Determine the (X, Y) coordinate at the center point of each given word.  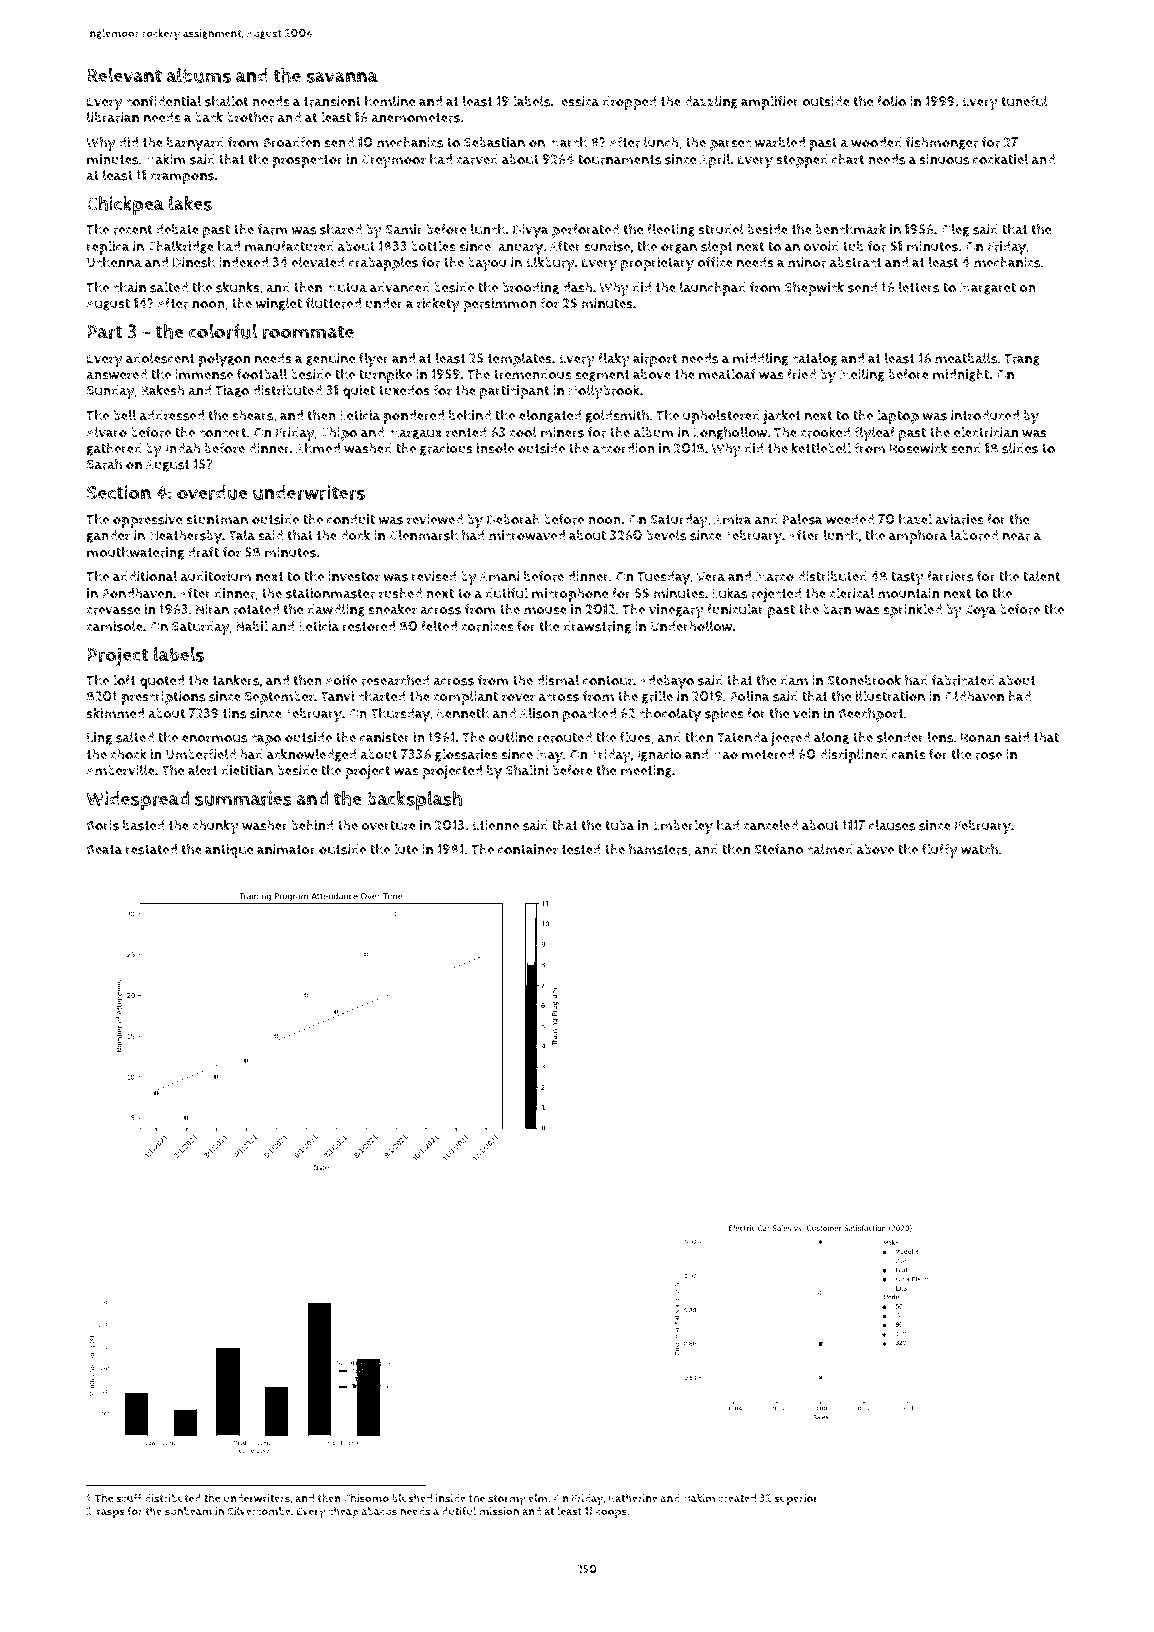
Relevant (124, 75)
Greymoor (393, 161)
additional (145, 576)
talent (1041, 576)
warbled (780, 142)
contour (608, 681)
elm (538, 1498)
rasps (111, 1513)
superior (796, 1499)
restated (151, 849)
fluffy (940, 850)
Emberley (683, 826)
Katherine (633, 1498)
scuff (128, 1498)
